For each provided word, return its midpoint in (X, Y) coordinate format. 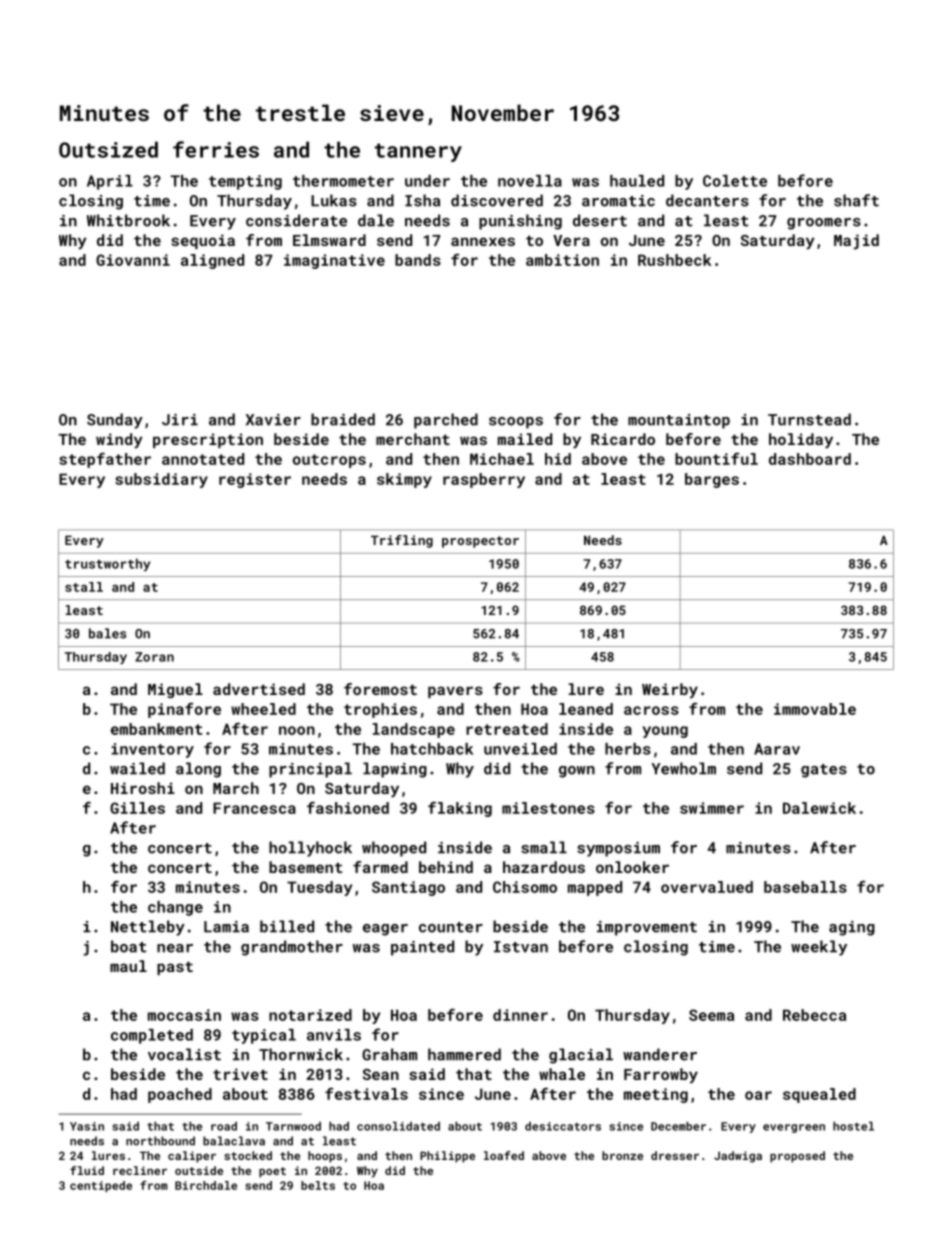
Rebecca (814, 1015)
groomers (824, 224)
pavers (455, 692)
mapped (595, 888)
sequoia (203, 241)
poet (272, 1172)
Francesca (254, 808)
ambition (562, 260)
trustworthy (107, 565)
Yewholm (684, 768)
